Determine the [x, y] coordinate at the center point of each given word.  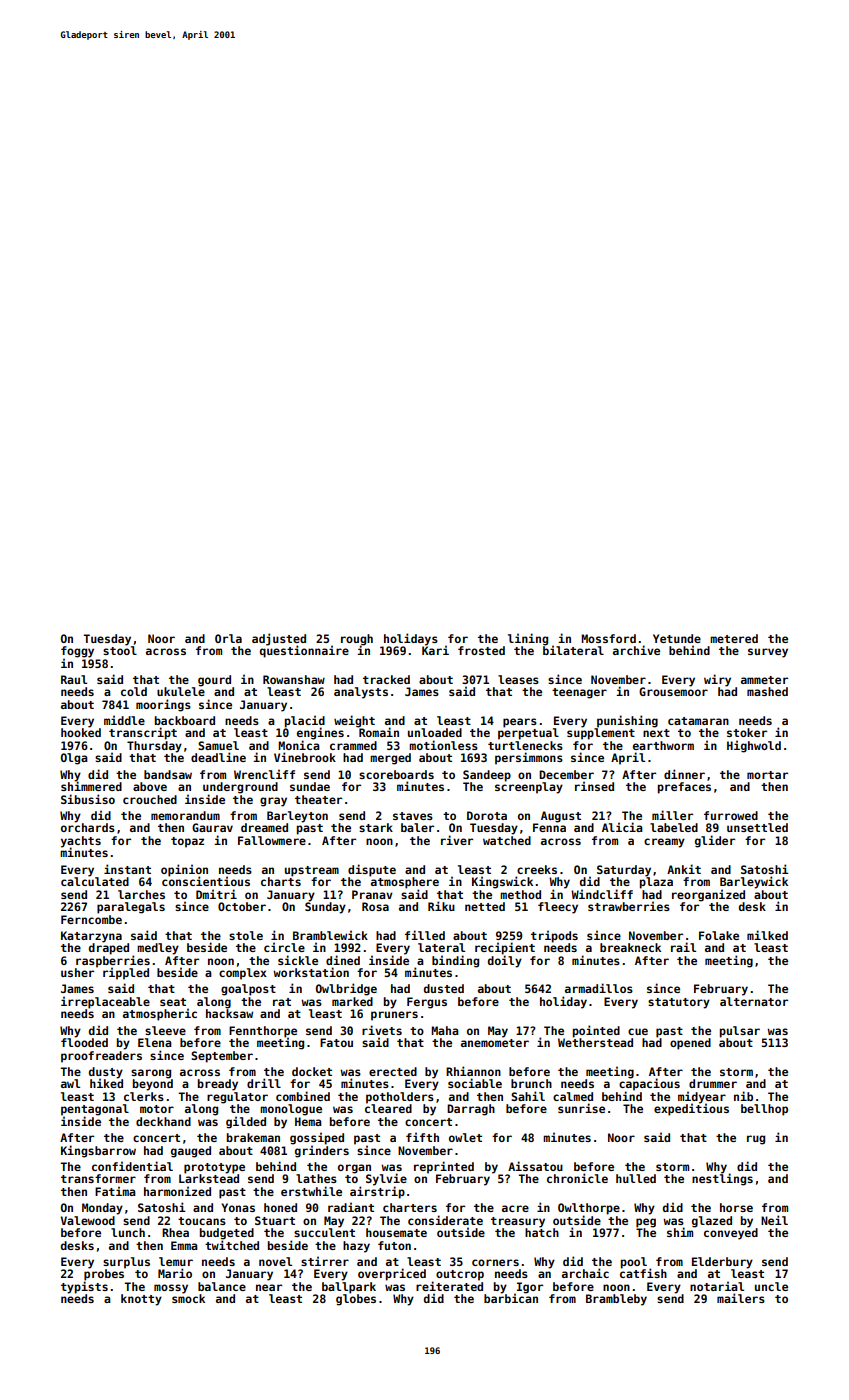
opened [690, 1044]
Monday [102, 1209]
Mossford [608, 638]
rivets [382, 1030]
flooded [84, 1042]
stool [120, 650]
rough [357, 639]
